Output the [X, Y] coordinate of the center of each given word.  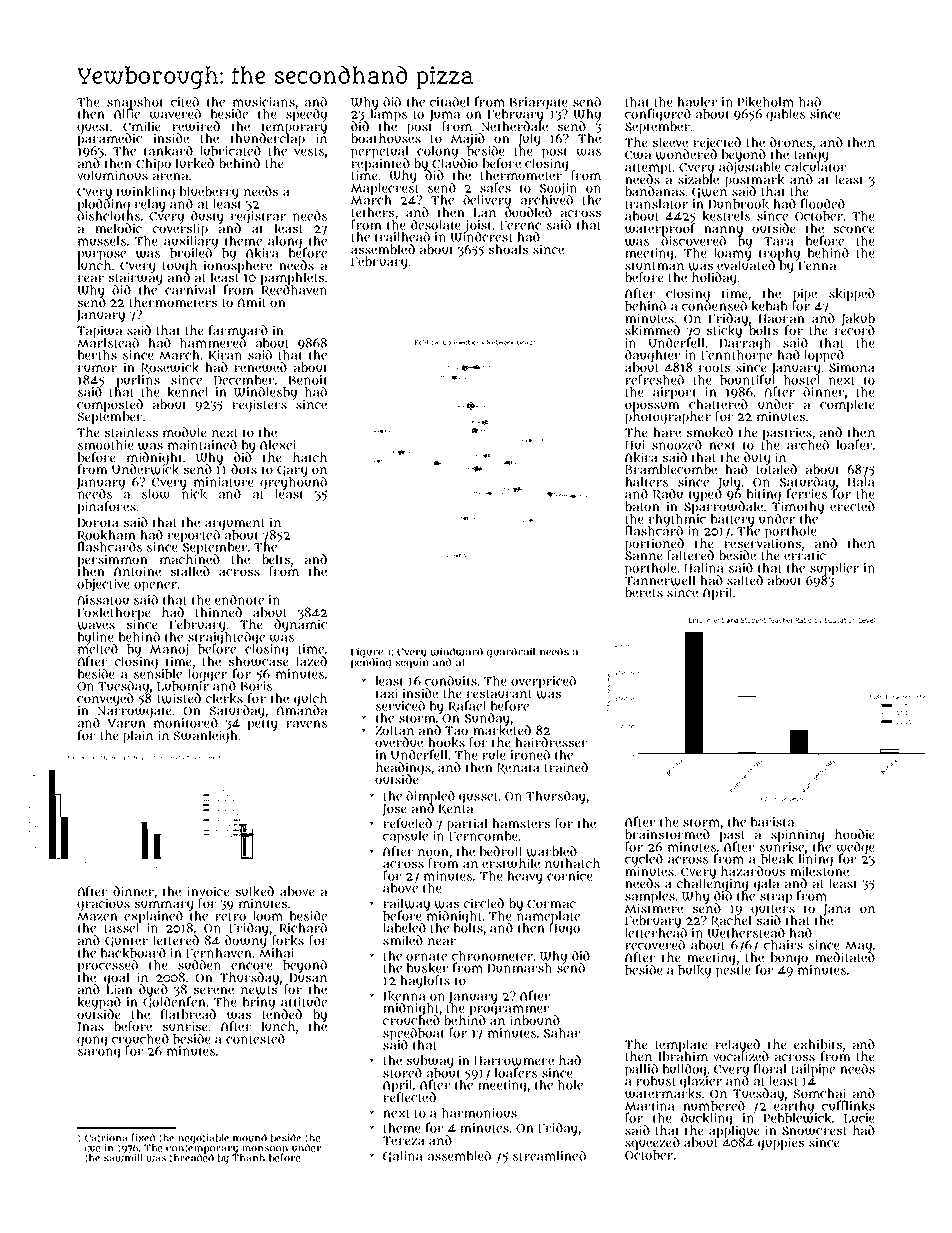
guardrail [511, 652]
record [855, 330]
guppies [781, 1143]
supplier [834, 569]
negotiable [203, 1138]
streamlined [549, 1155]
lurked [195, 163]
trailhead [402, 236]
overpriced [543, 682]
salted [745, 580]
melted [98, 649]
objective [103, 585]
